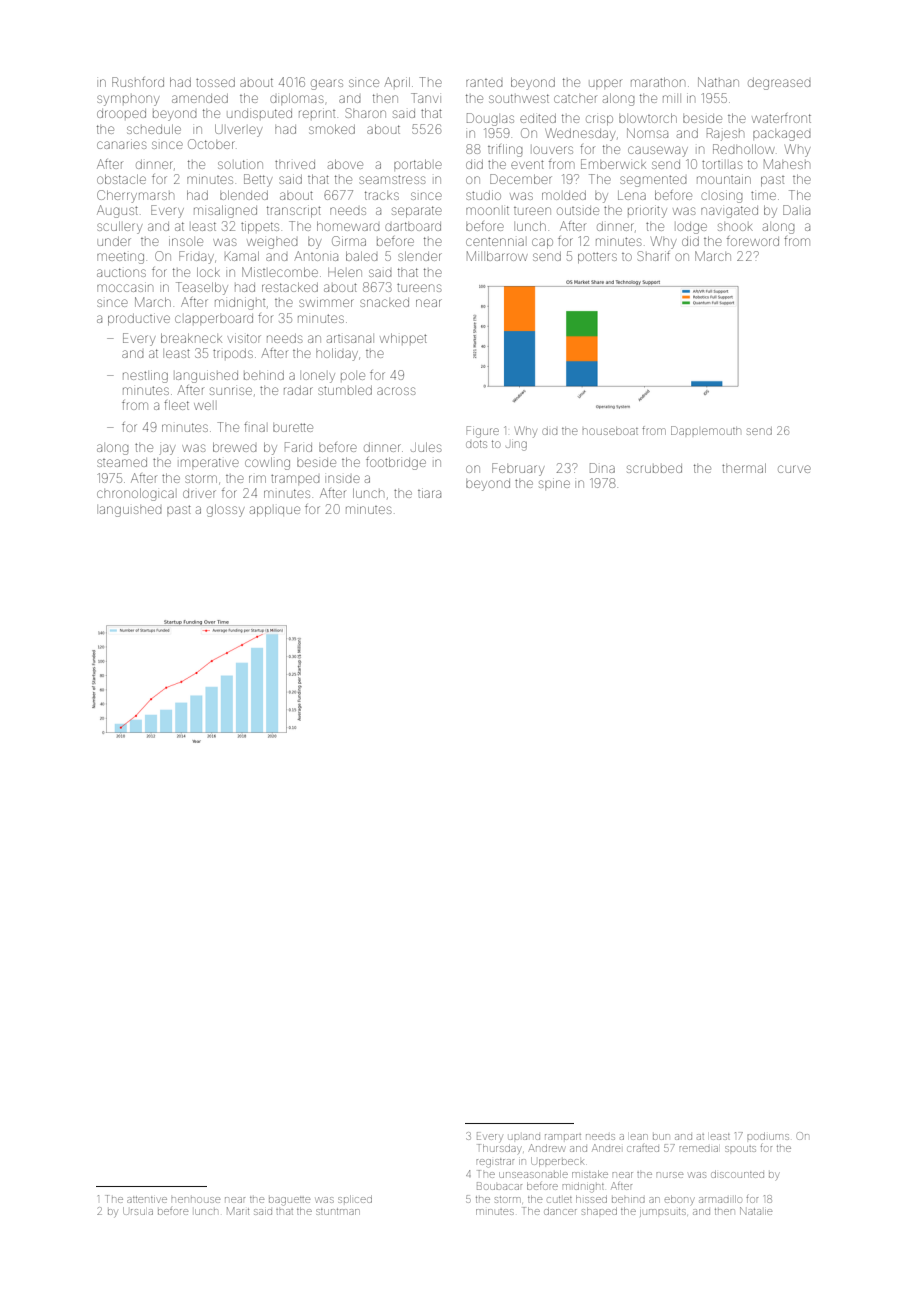 The width and height of the screenshot is (908, 1316). What do you see at coordinates (355, 1199) in the screenshot?
I see `spliced` at bounding box center [355, 1199].
